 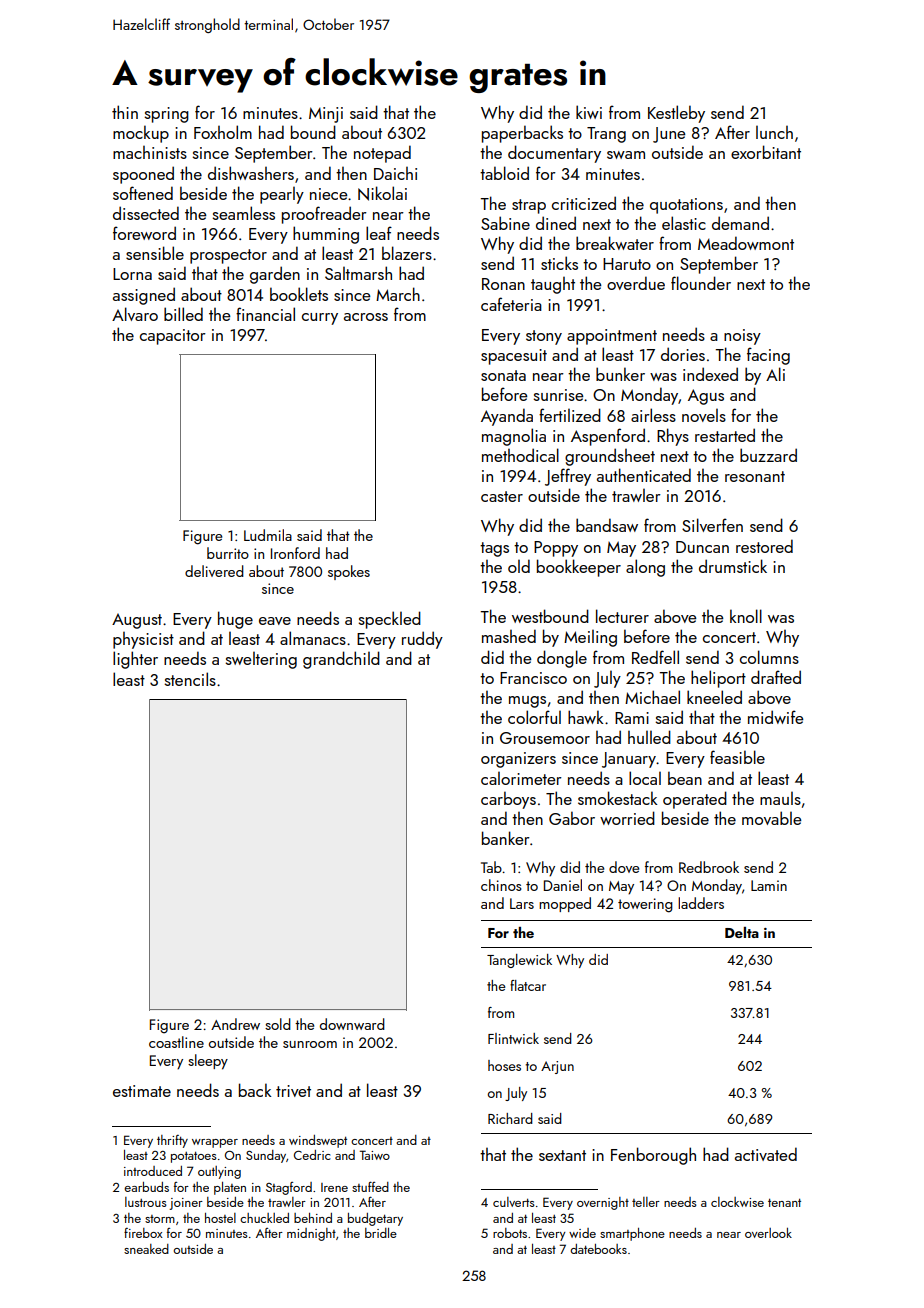 I want to click on facing, so click(x=768, y=356).
